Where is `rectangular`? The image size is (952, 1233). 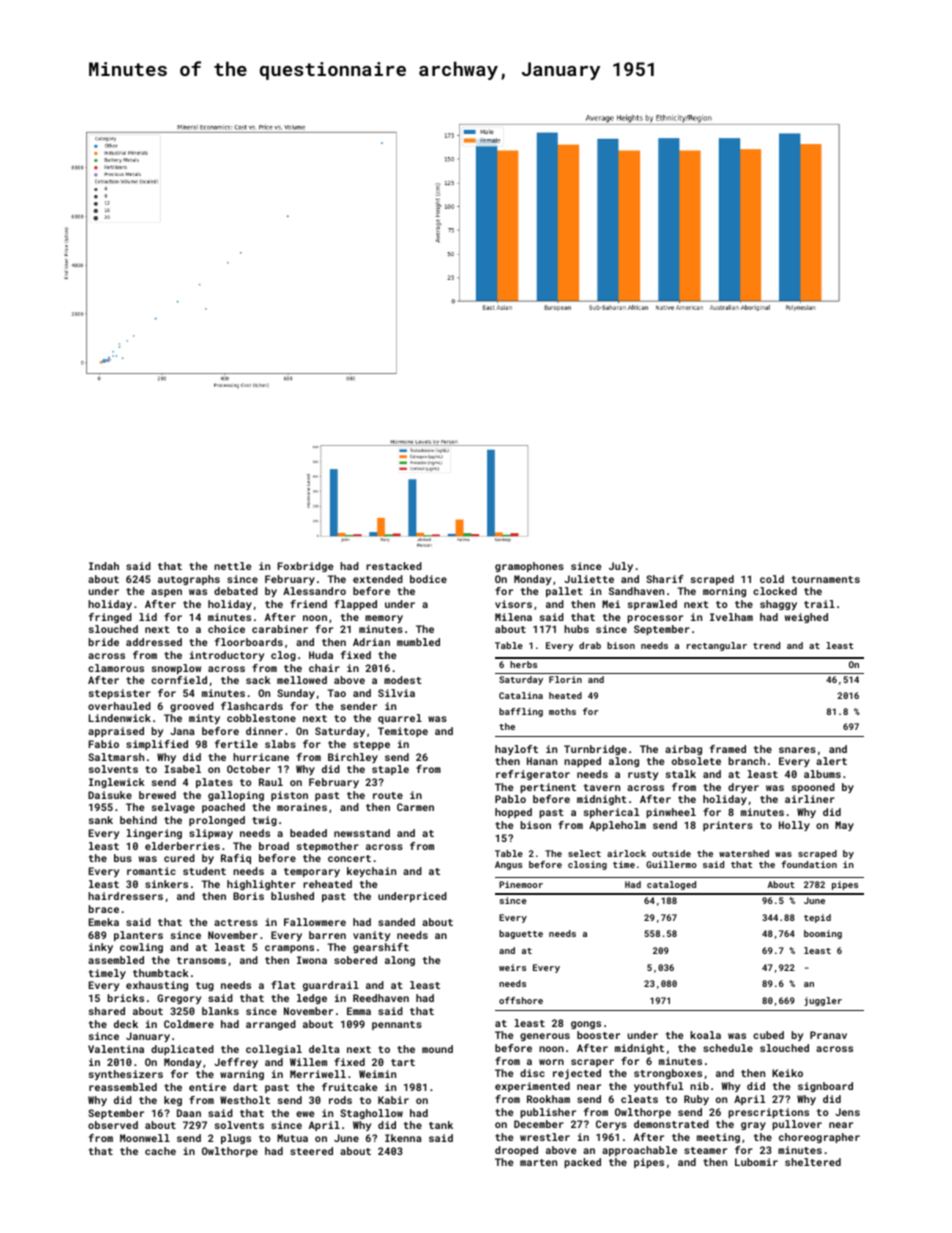
rectangular is located at coordinates (717, 646).
